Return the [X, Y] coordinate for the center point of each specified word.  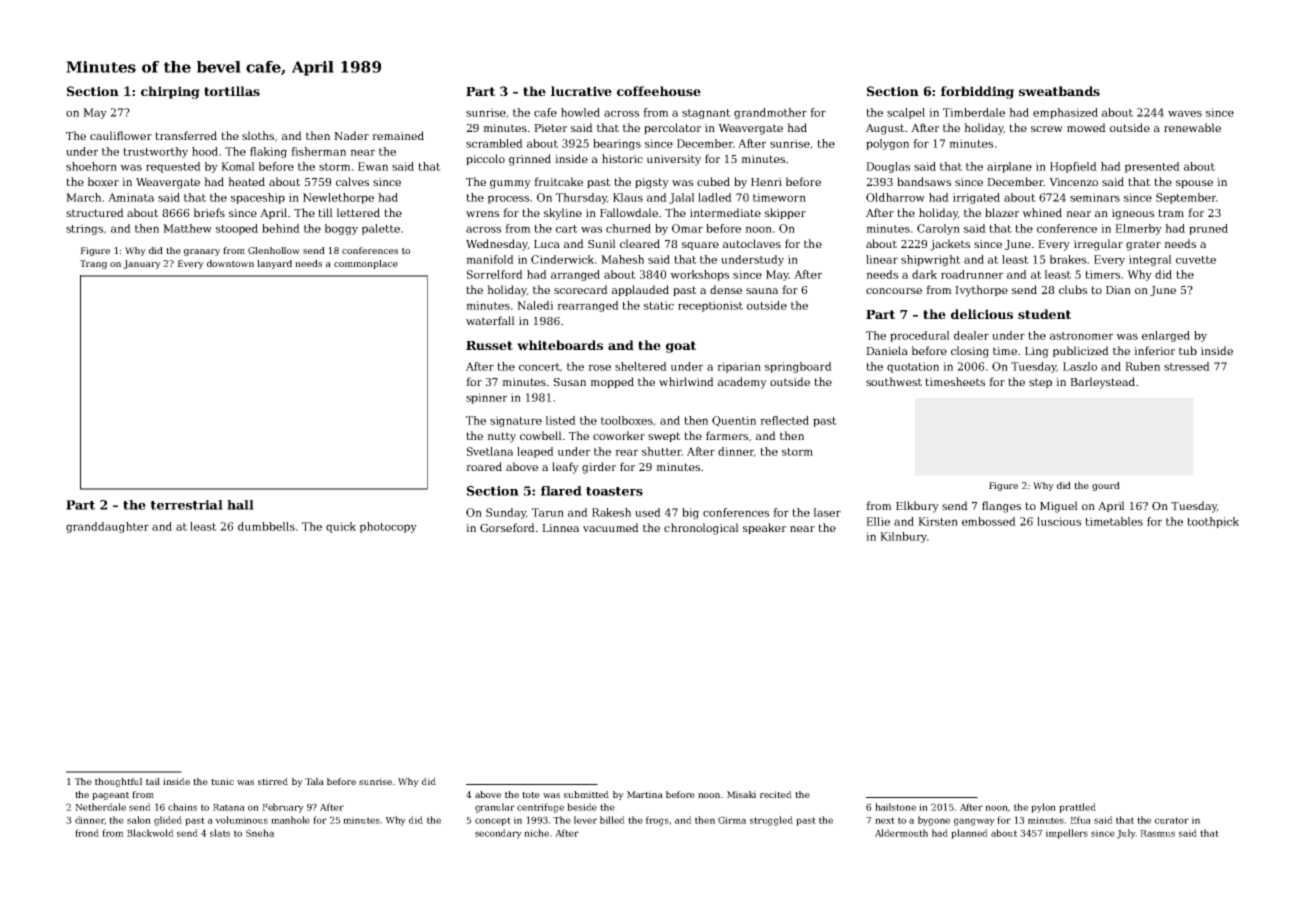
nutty [501, 437]
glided [168, 821]
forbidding [977, 92]
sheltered [641, 366]
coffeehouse [659, 91]
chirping [170, 92]
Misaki [741, 794]
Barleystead [1102, 383]
